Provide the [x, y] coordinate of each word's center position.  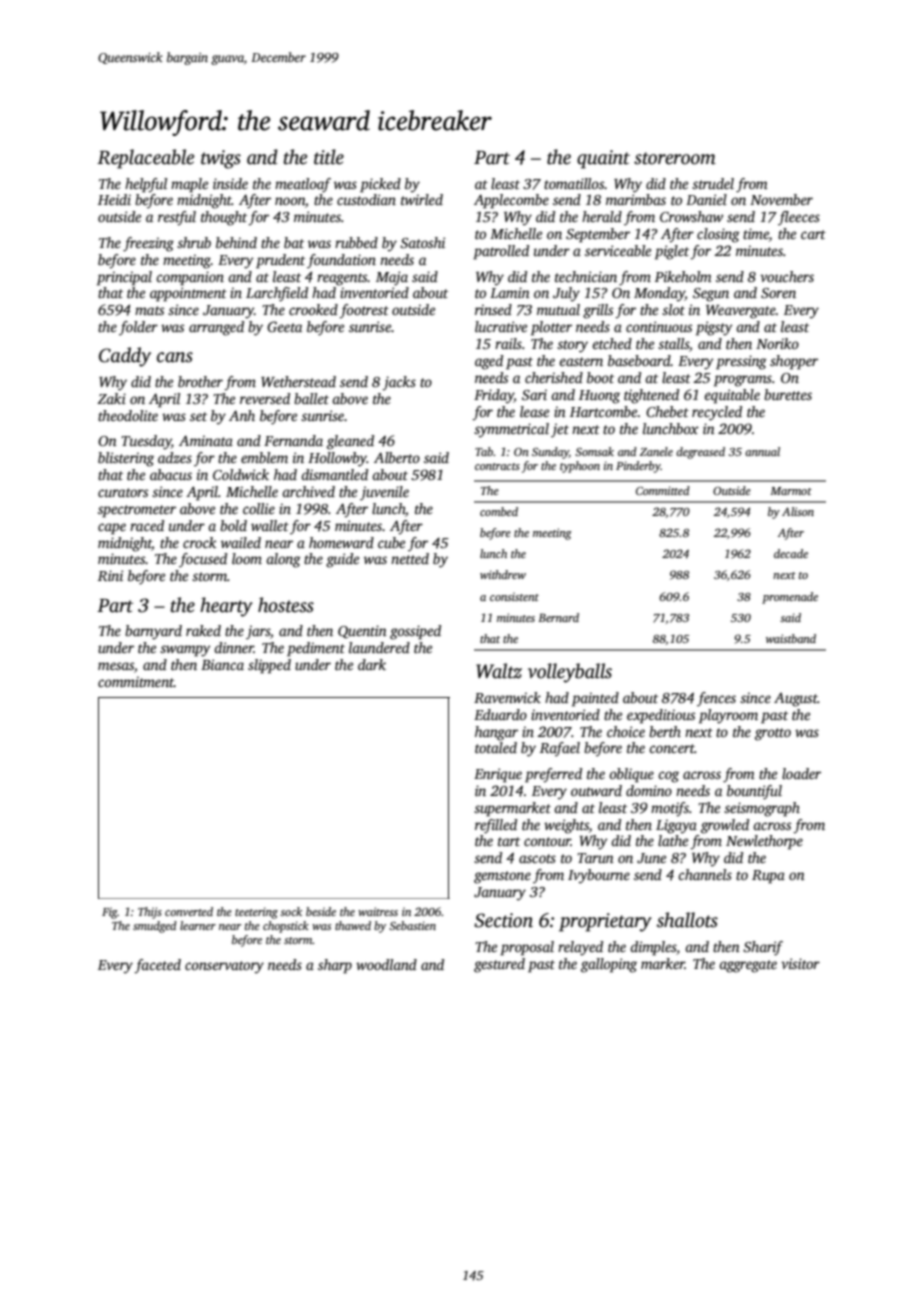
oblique [631, 775]
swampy [185, 651]
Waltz [499, 671]
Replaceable [145, 159]
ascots [537, 858]
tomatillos [574, 183]
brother [200, 381]
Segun [711, 295]
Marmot [791, 491]
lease [534, 411]
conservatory [224, 967]
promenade [790, 598]
